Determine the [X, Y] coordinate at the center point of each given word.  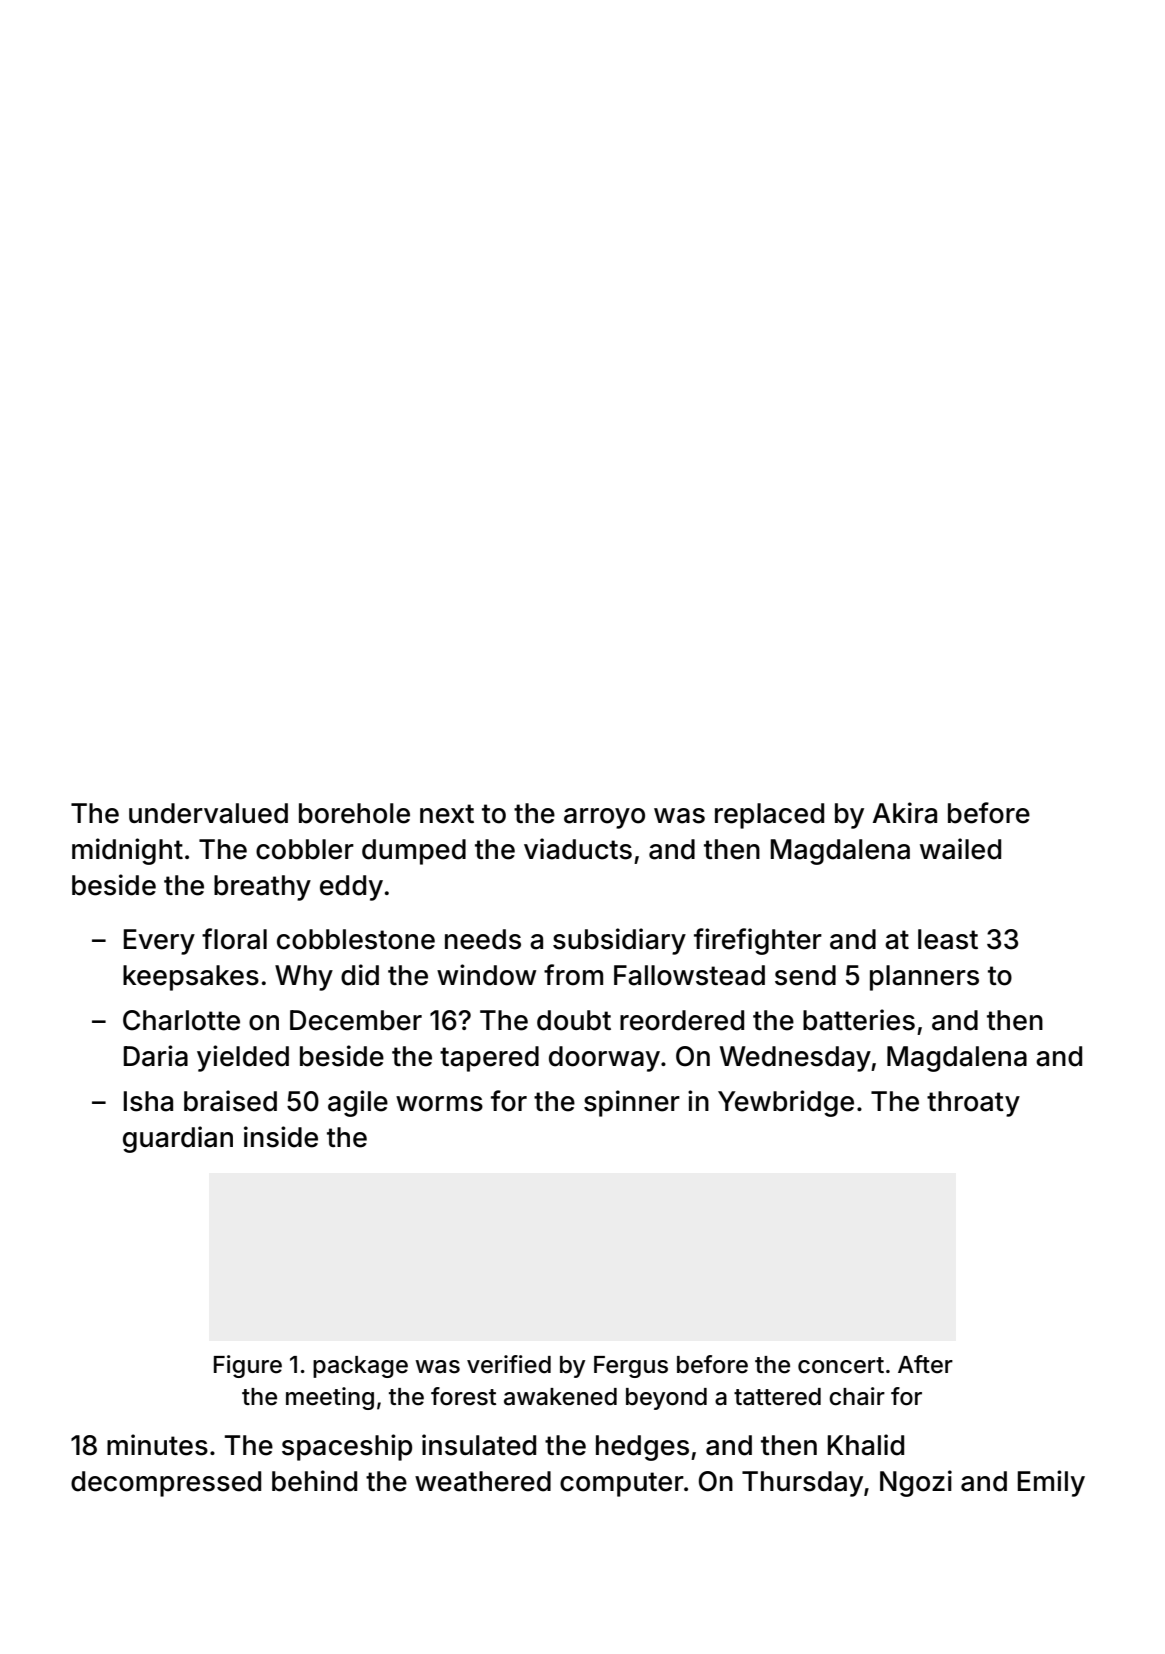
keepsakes [191, 978]
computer [622, 1484]
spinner [632, 1103]
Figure [248, 1366]
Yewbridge [786, 1103]
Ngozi [916, 1483]
